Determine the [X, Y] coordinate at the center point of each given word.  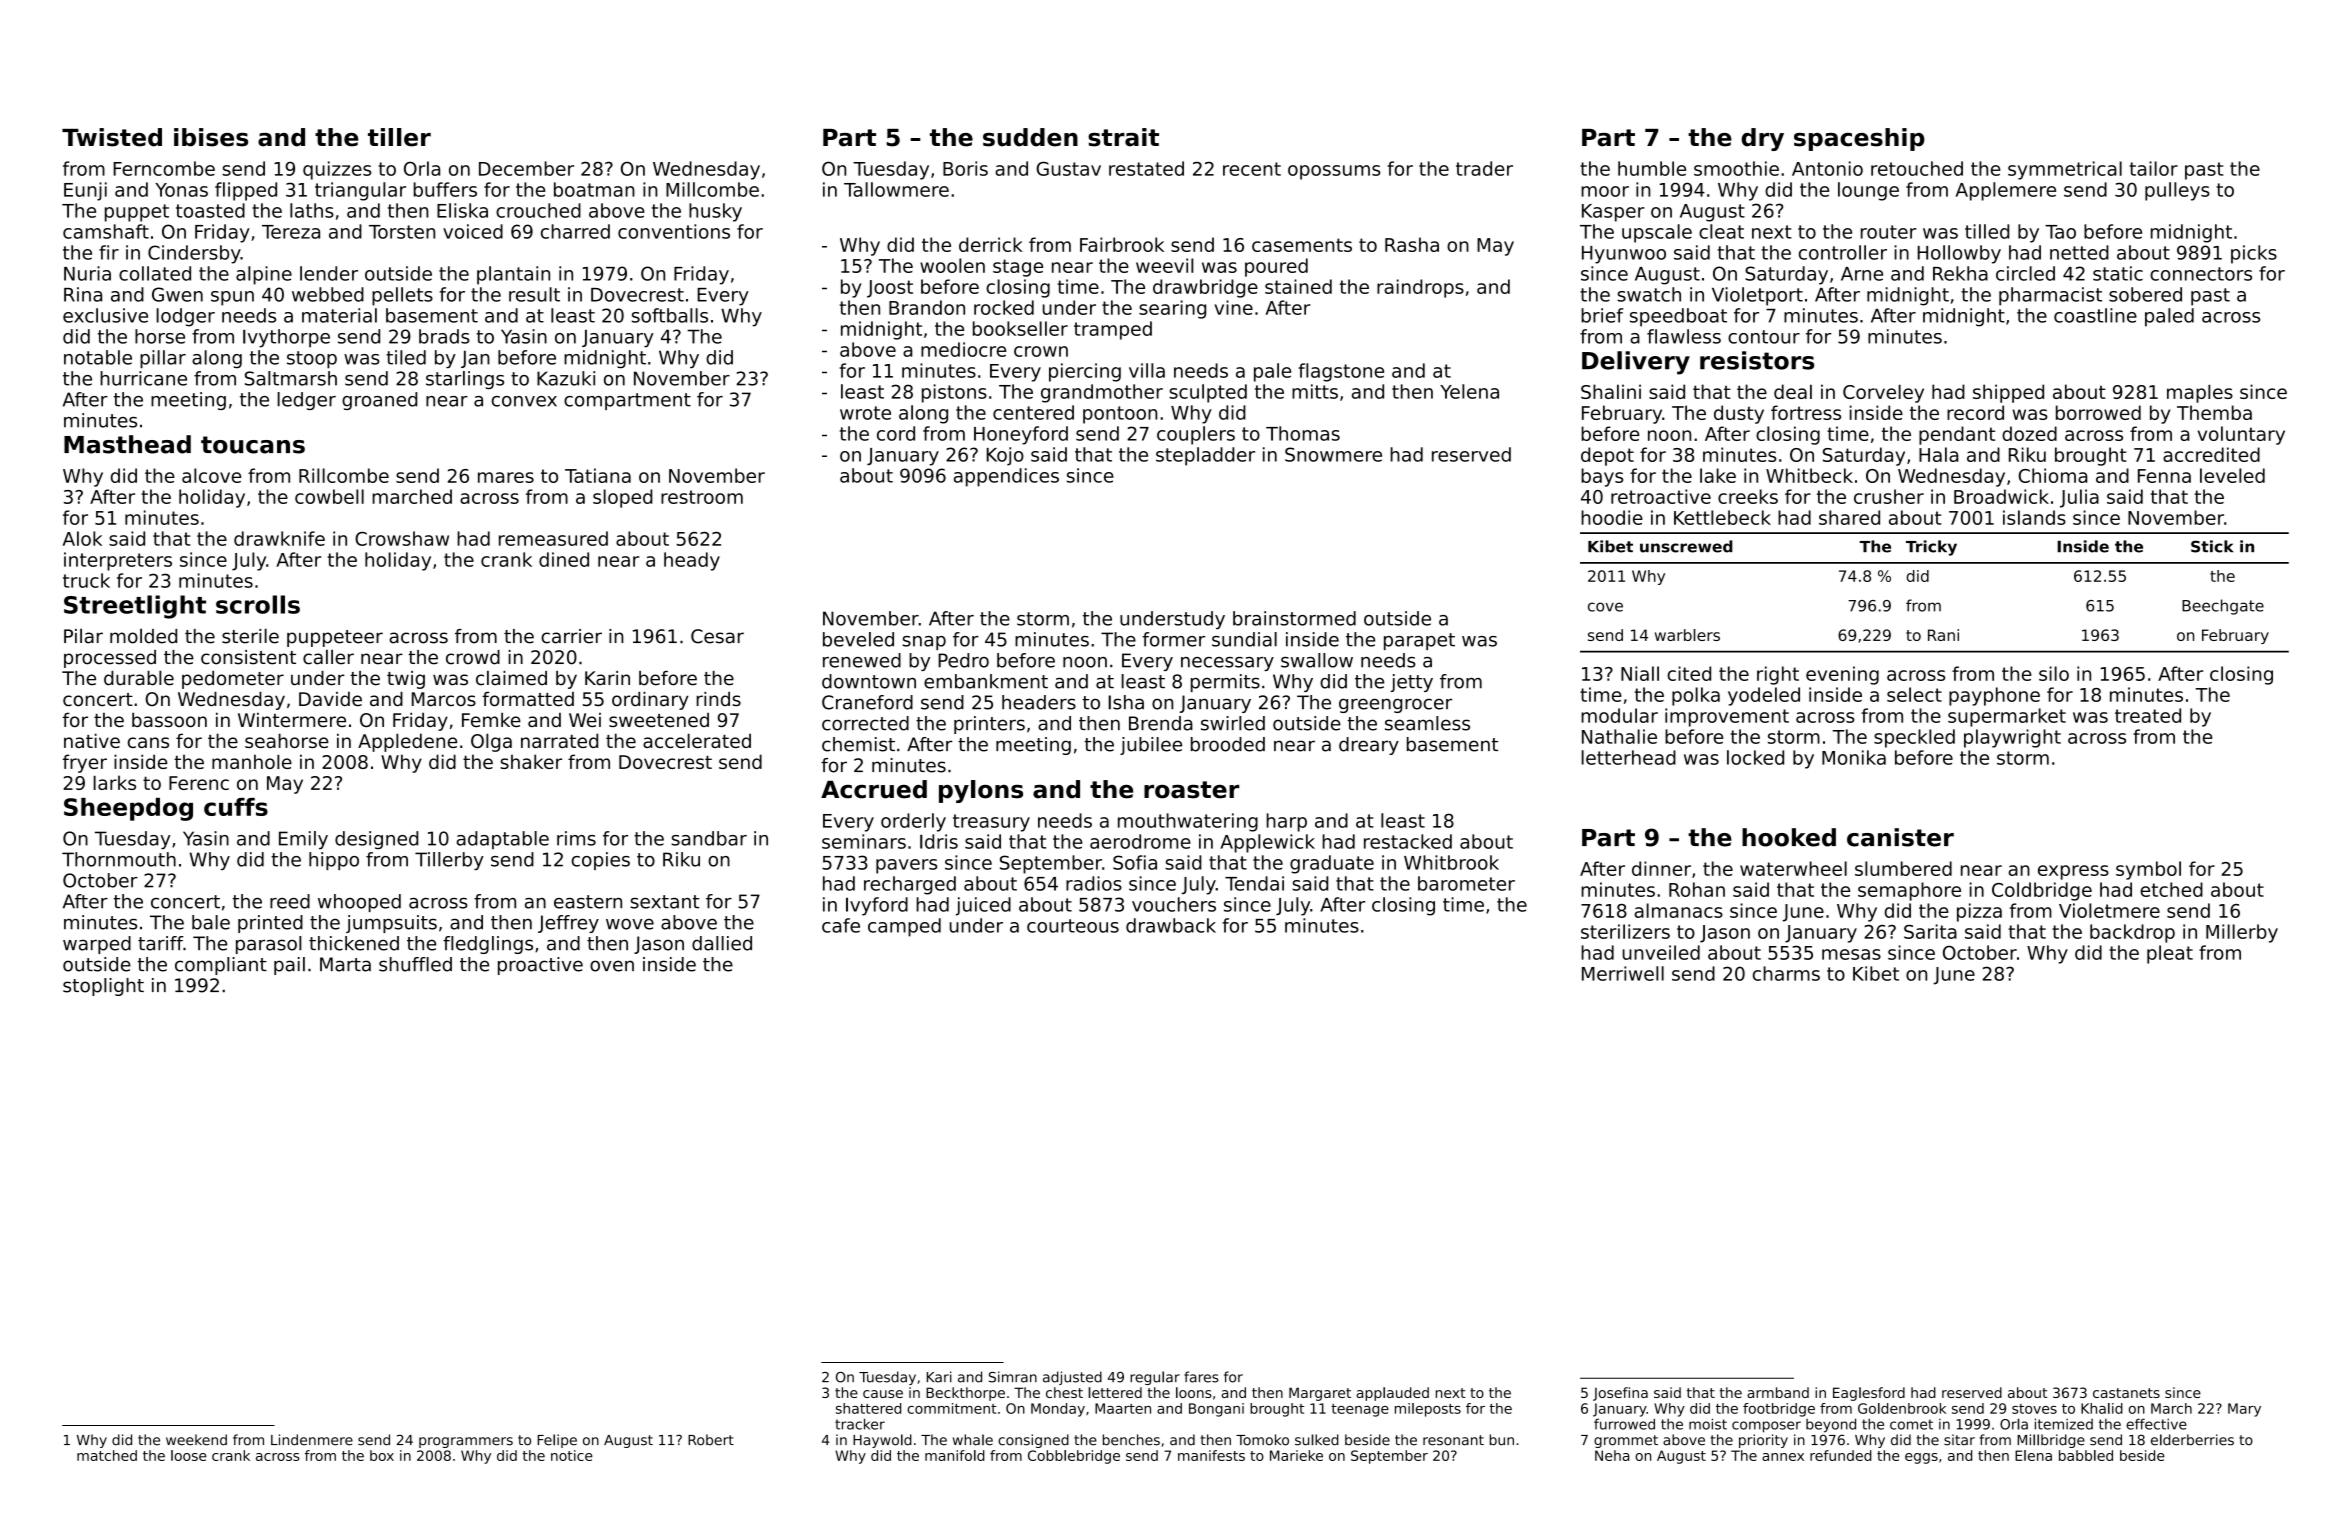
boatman [594, 189]
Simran [1013, 1377]
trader [1484, 168]
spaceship [1859, 139]
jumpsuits [391, 924]
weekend [196, 1440]
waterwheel [1793, 868]
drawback [1171, 925]
